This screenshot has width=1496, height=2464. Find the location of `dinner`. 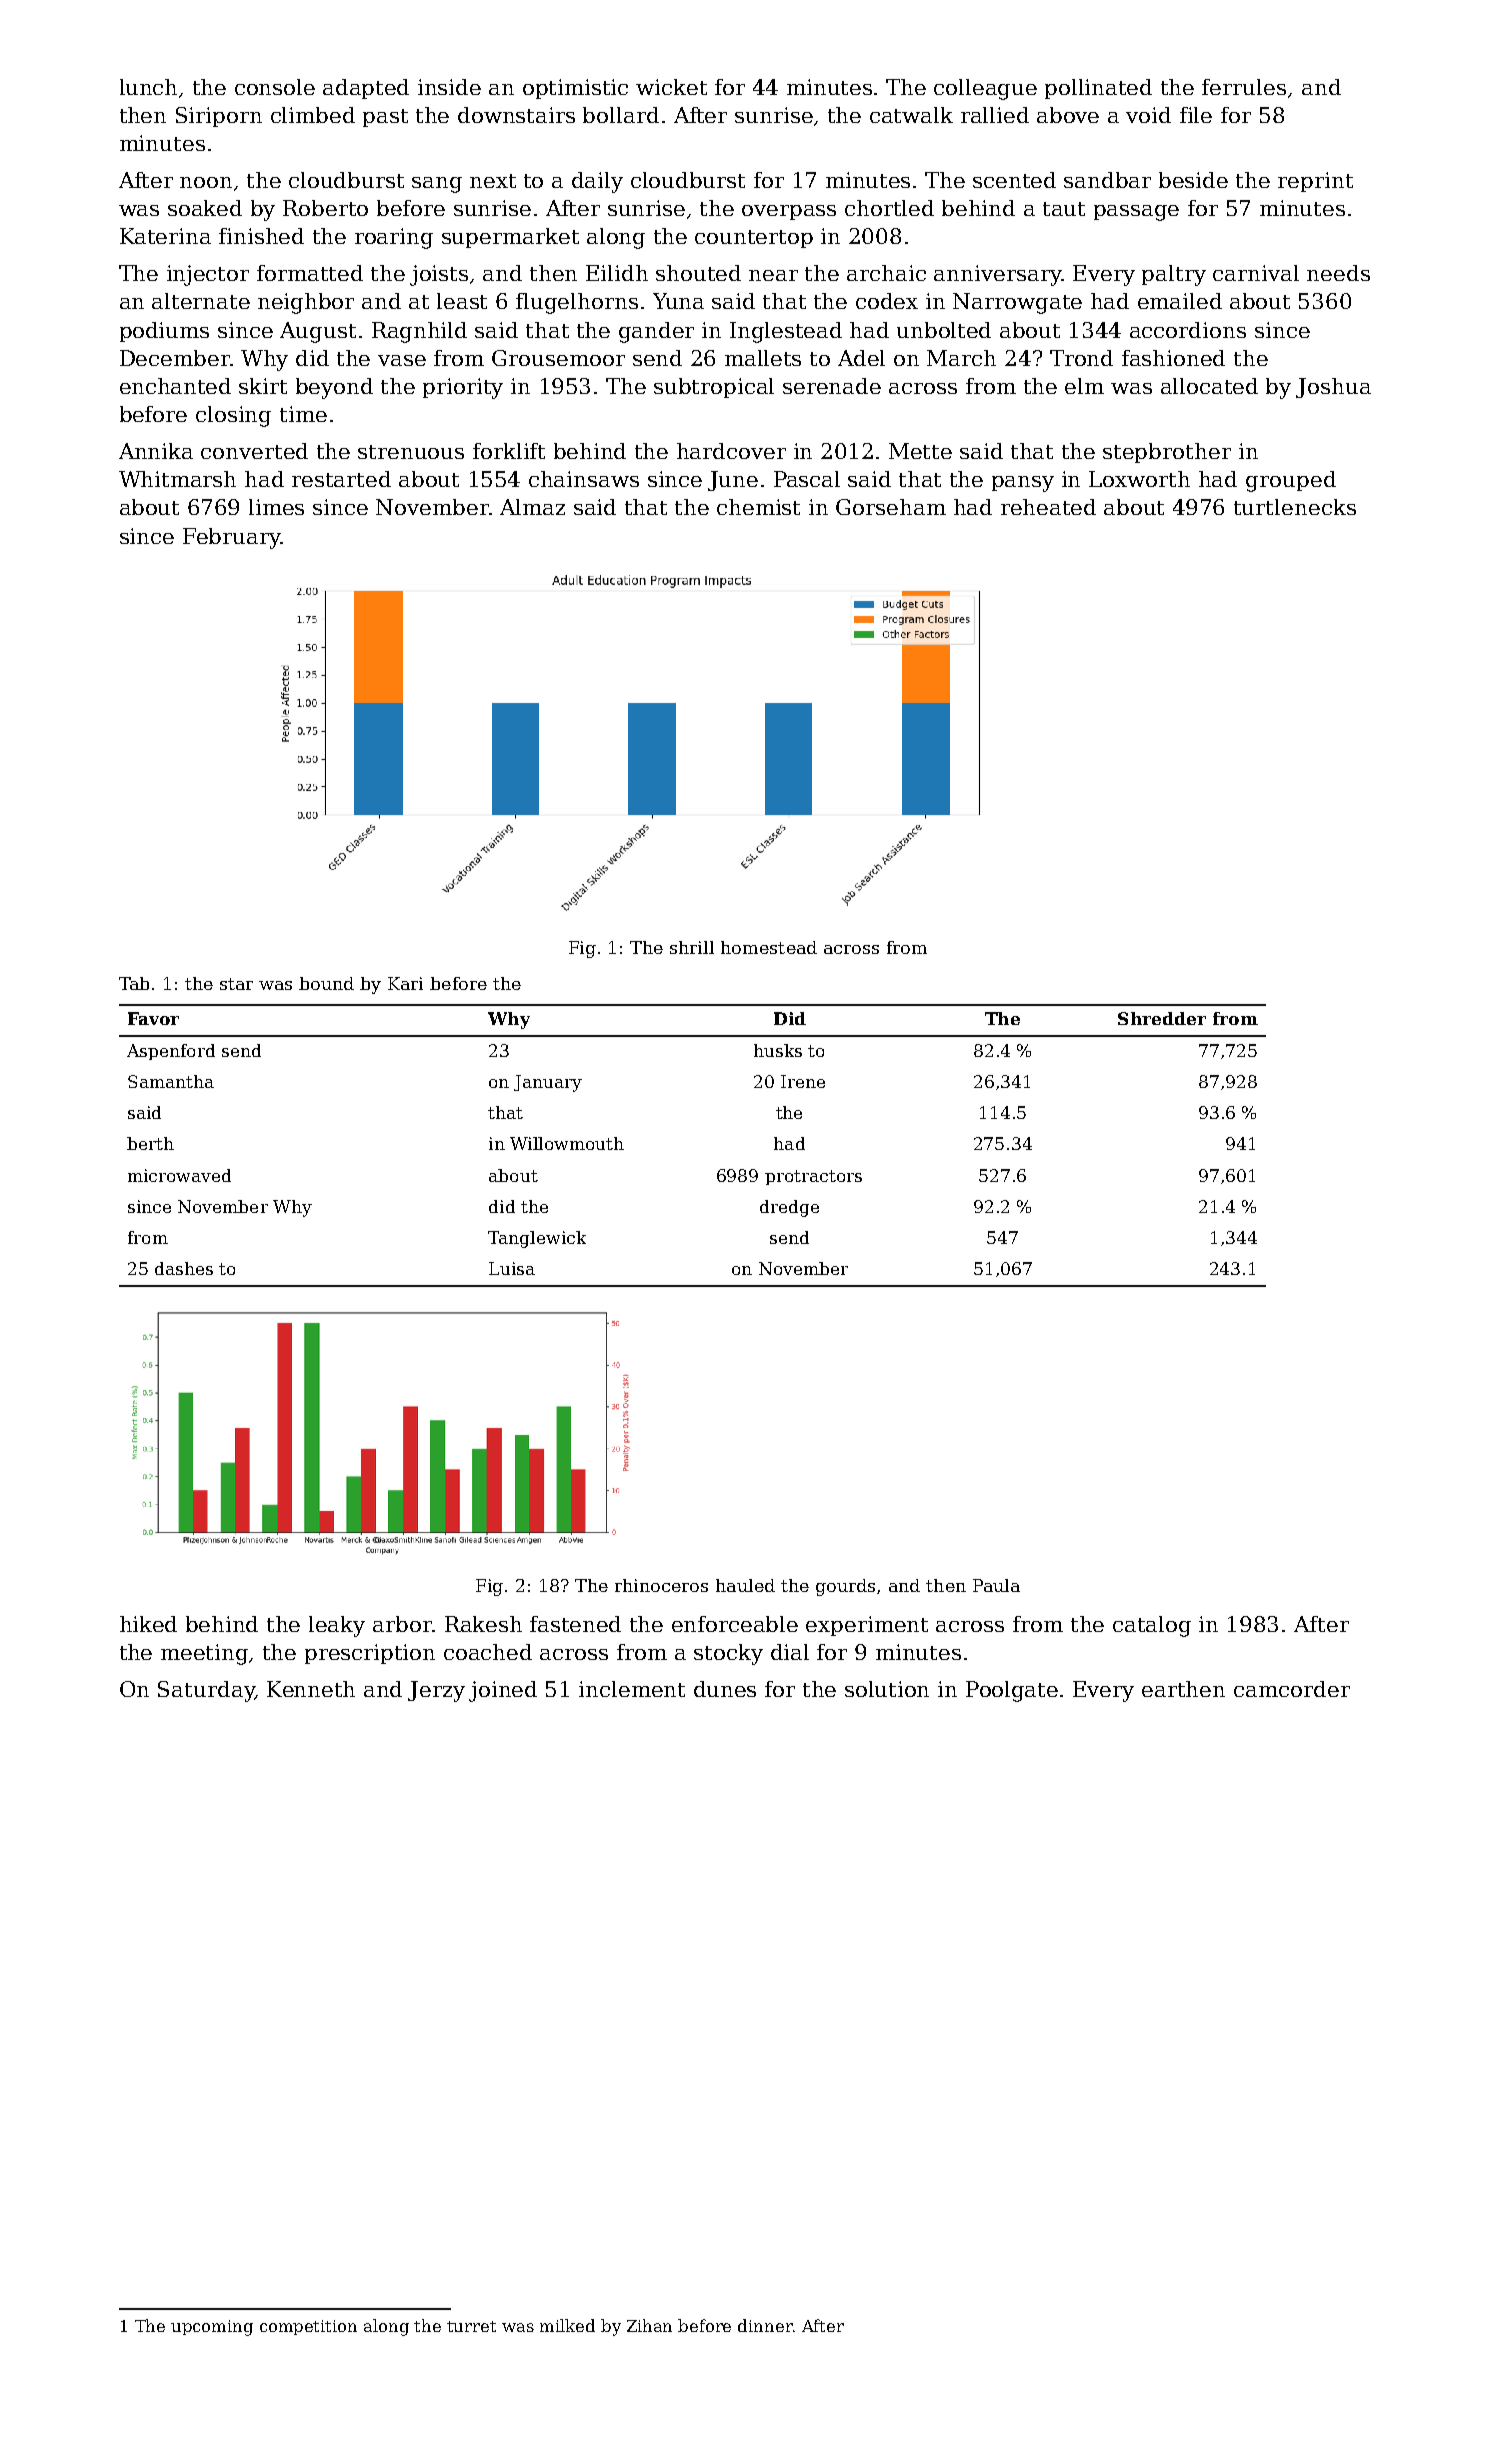

dinner is located at coordinates (765, 2325).
